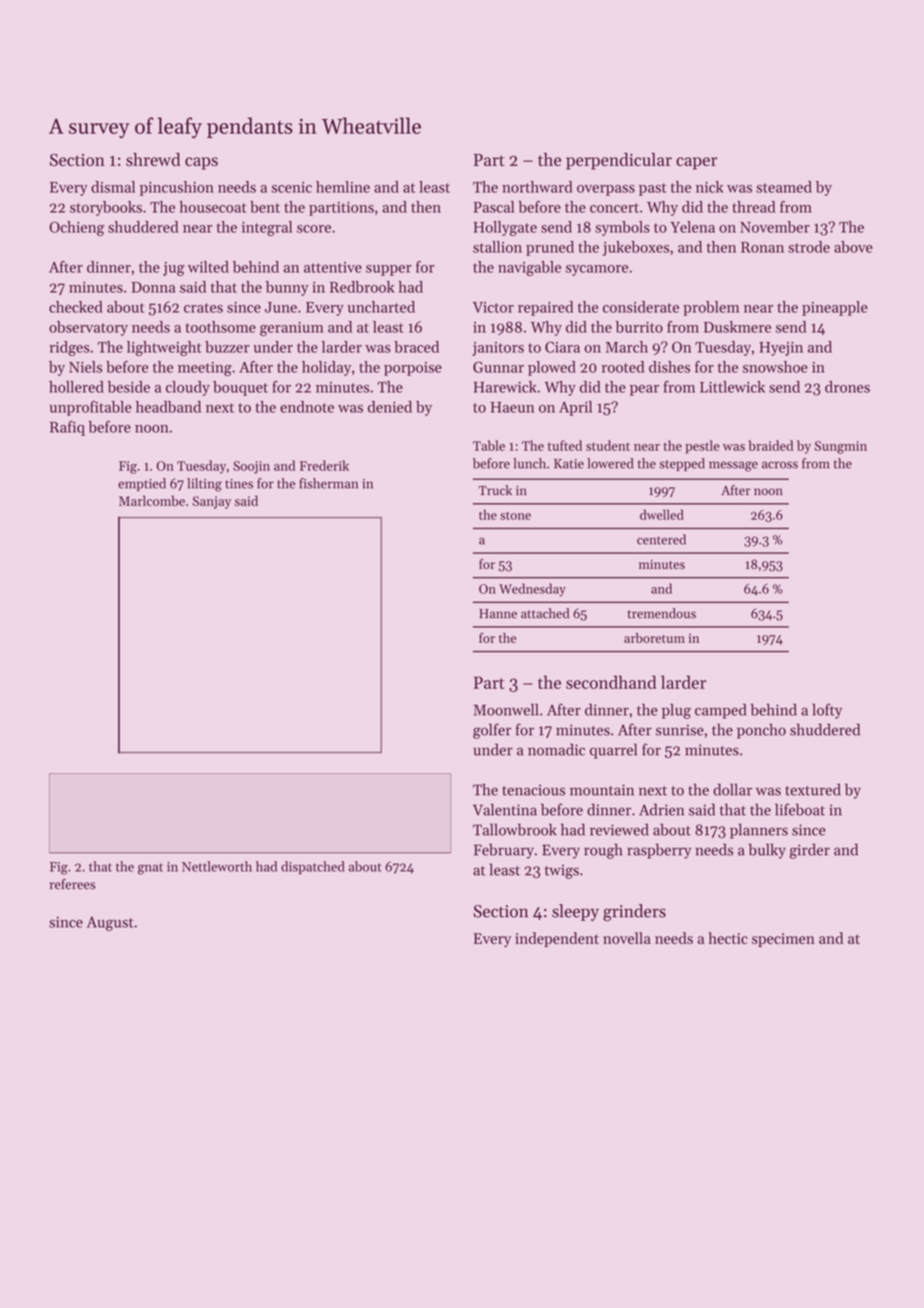 Image resolution: width=924 pixels, height=1308 pixels. I want to click on hemline, so click(343, 187).
